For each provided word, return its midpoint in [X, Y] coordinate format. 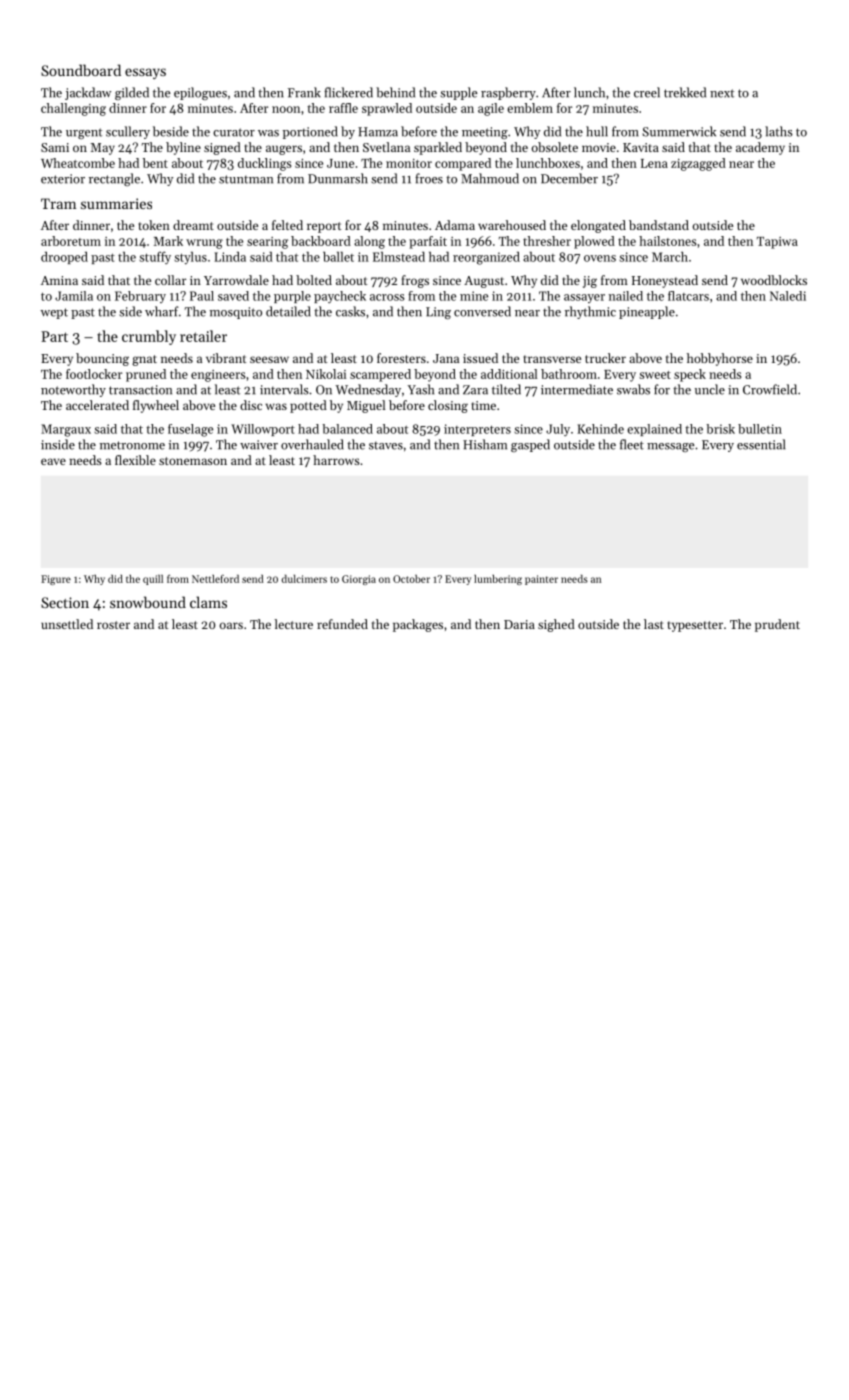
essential [761, 444]
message [670, 447]
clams [208, 602]
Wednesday [368, 390]
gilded [132, 93]
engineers [218, 376]
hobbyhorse [720, 359]
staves [386, 445]
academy [760, 148]
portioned [310, 132]
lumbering [498, 580]
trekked [685, 92]
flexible [135, 460]
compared [463, 164]
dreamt [193, 225]
